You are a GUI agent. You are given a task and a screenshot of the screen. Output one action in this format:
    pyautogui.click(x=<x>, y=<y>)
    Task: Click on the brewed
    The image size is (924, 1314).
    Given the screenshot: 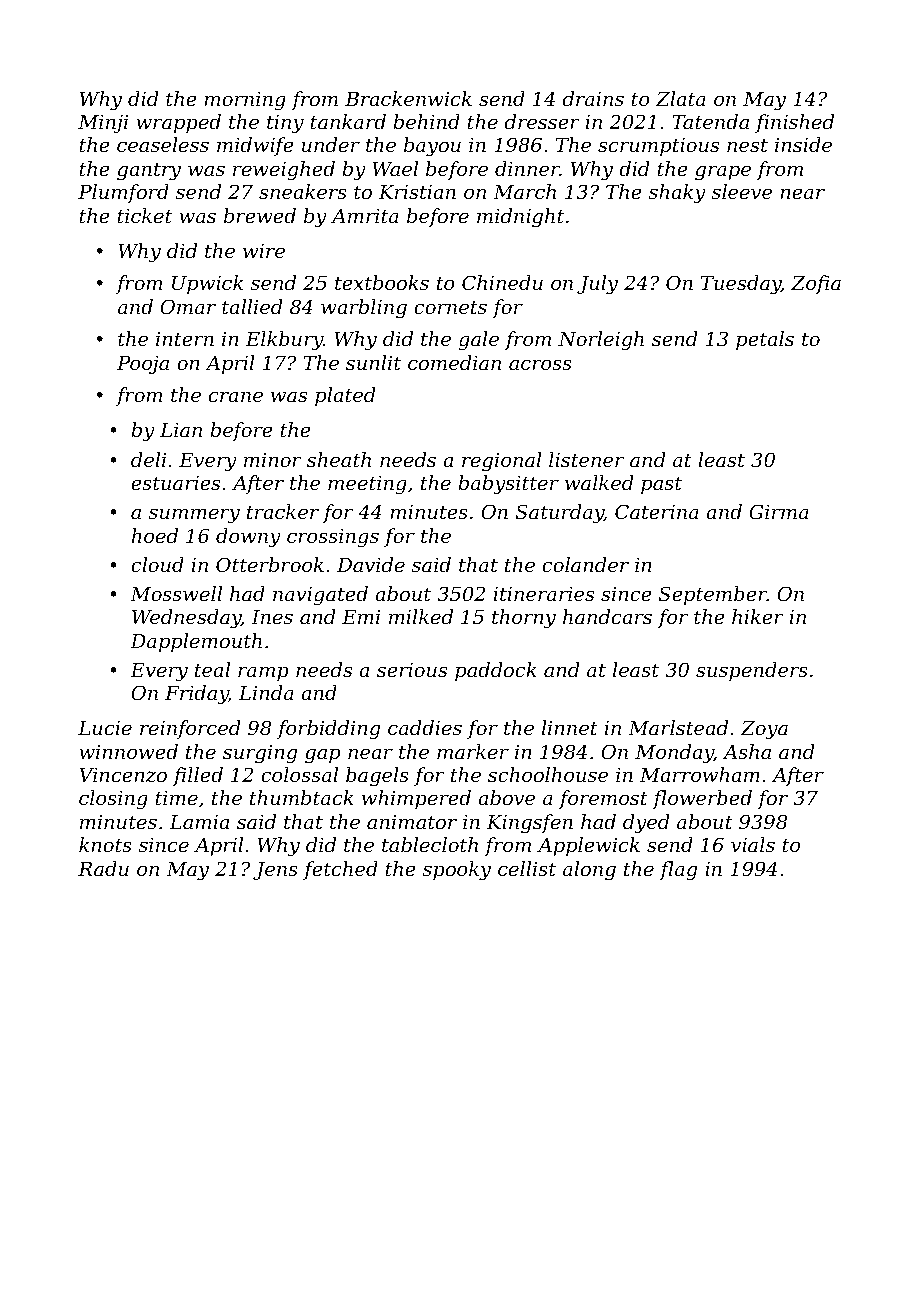 What is the action you would take?
    pyautogui.click(x=260, y=215)
